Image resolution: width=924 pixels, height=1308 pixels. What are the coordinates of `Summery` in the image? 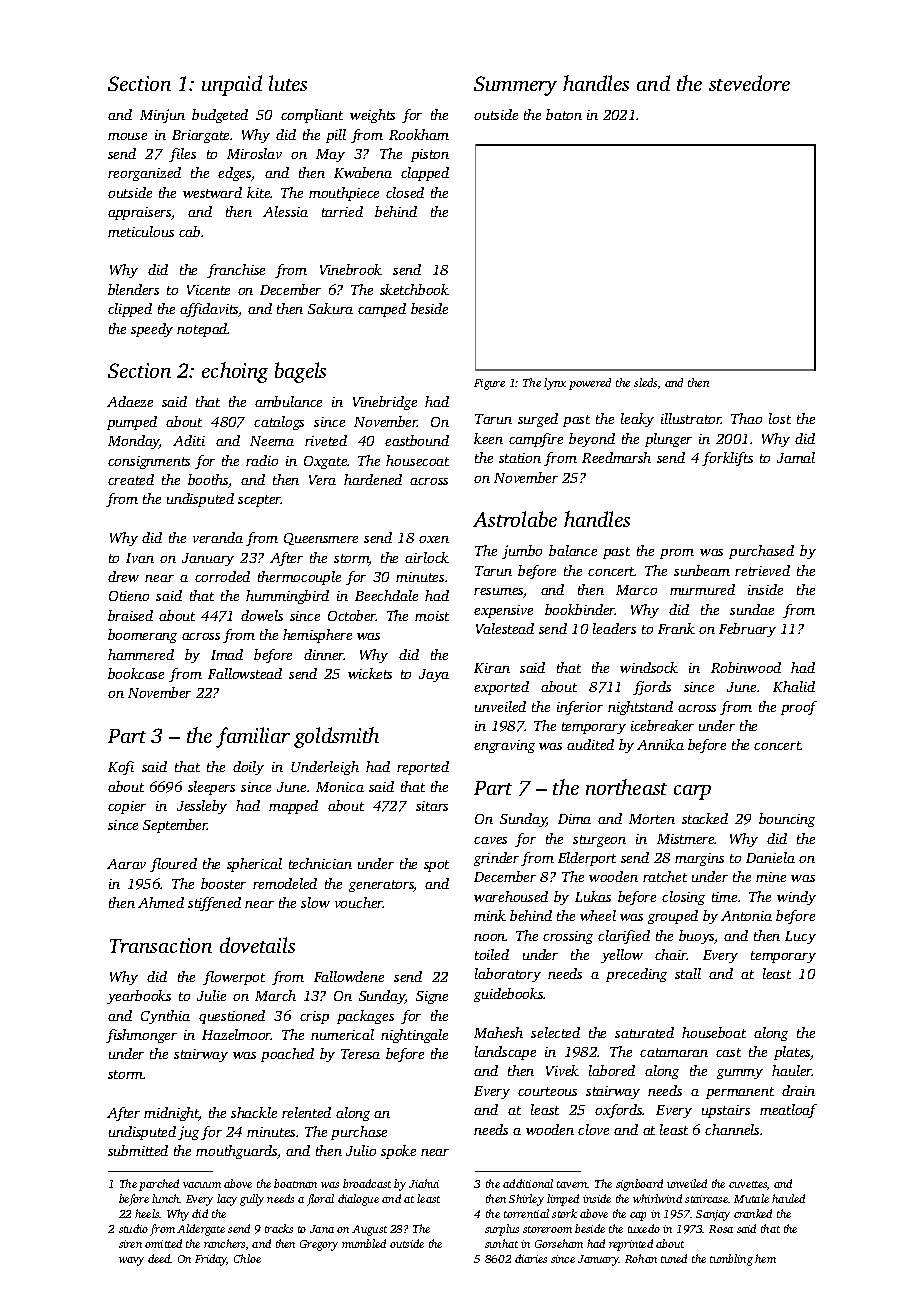 It's located at (515, 86).
